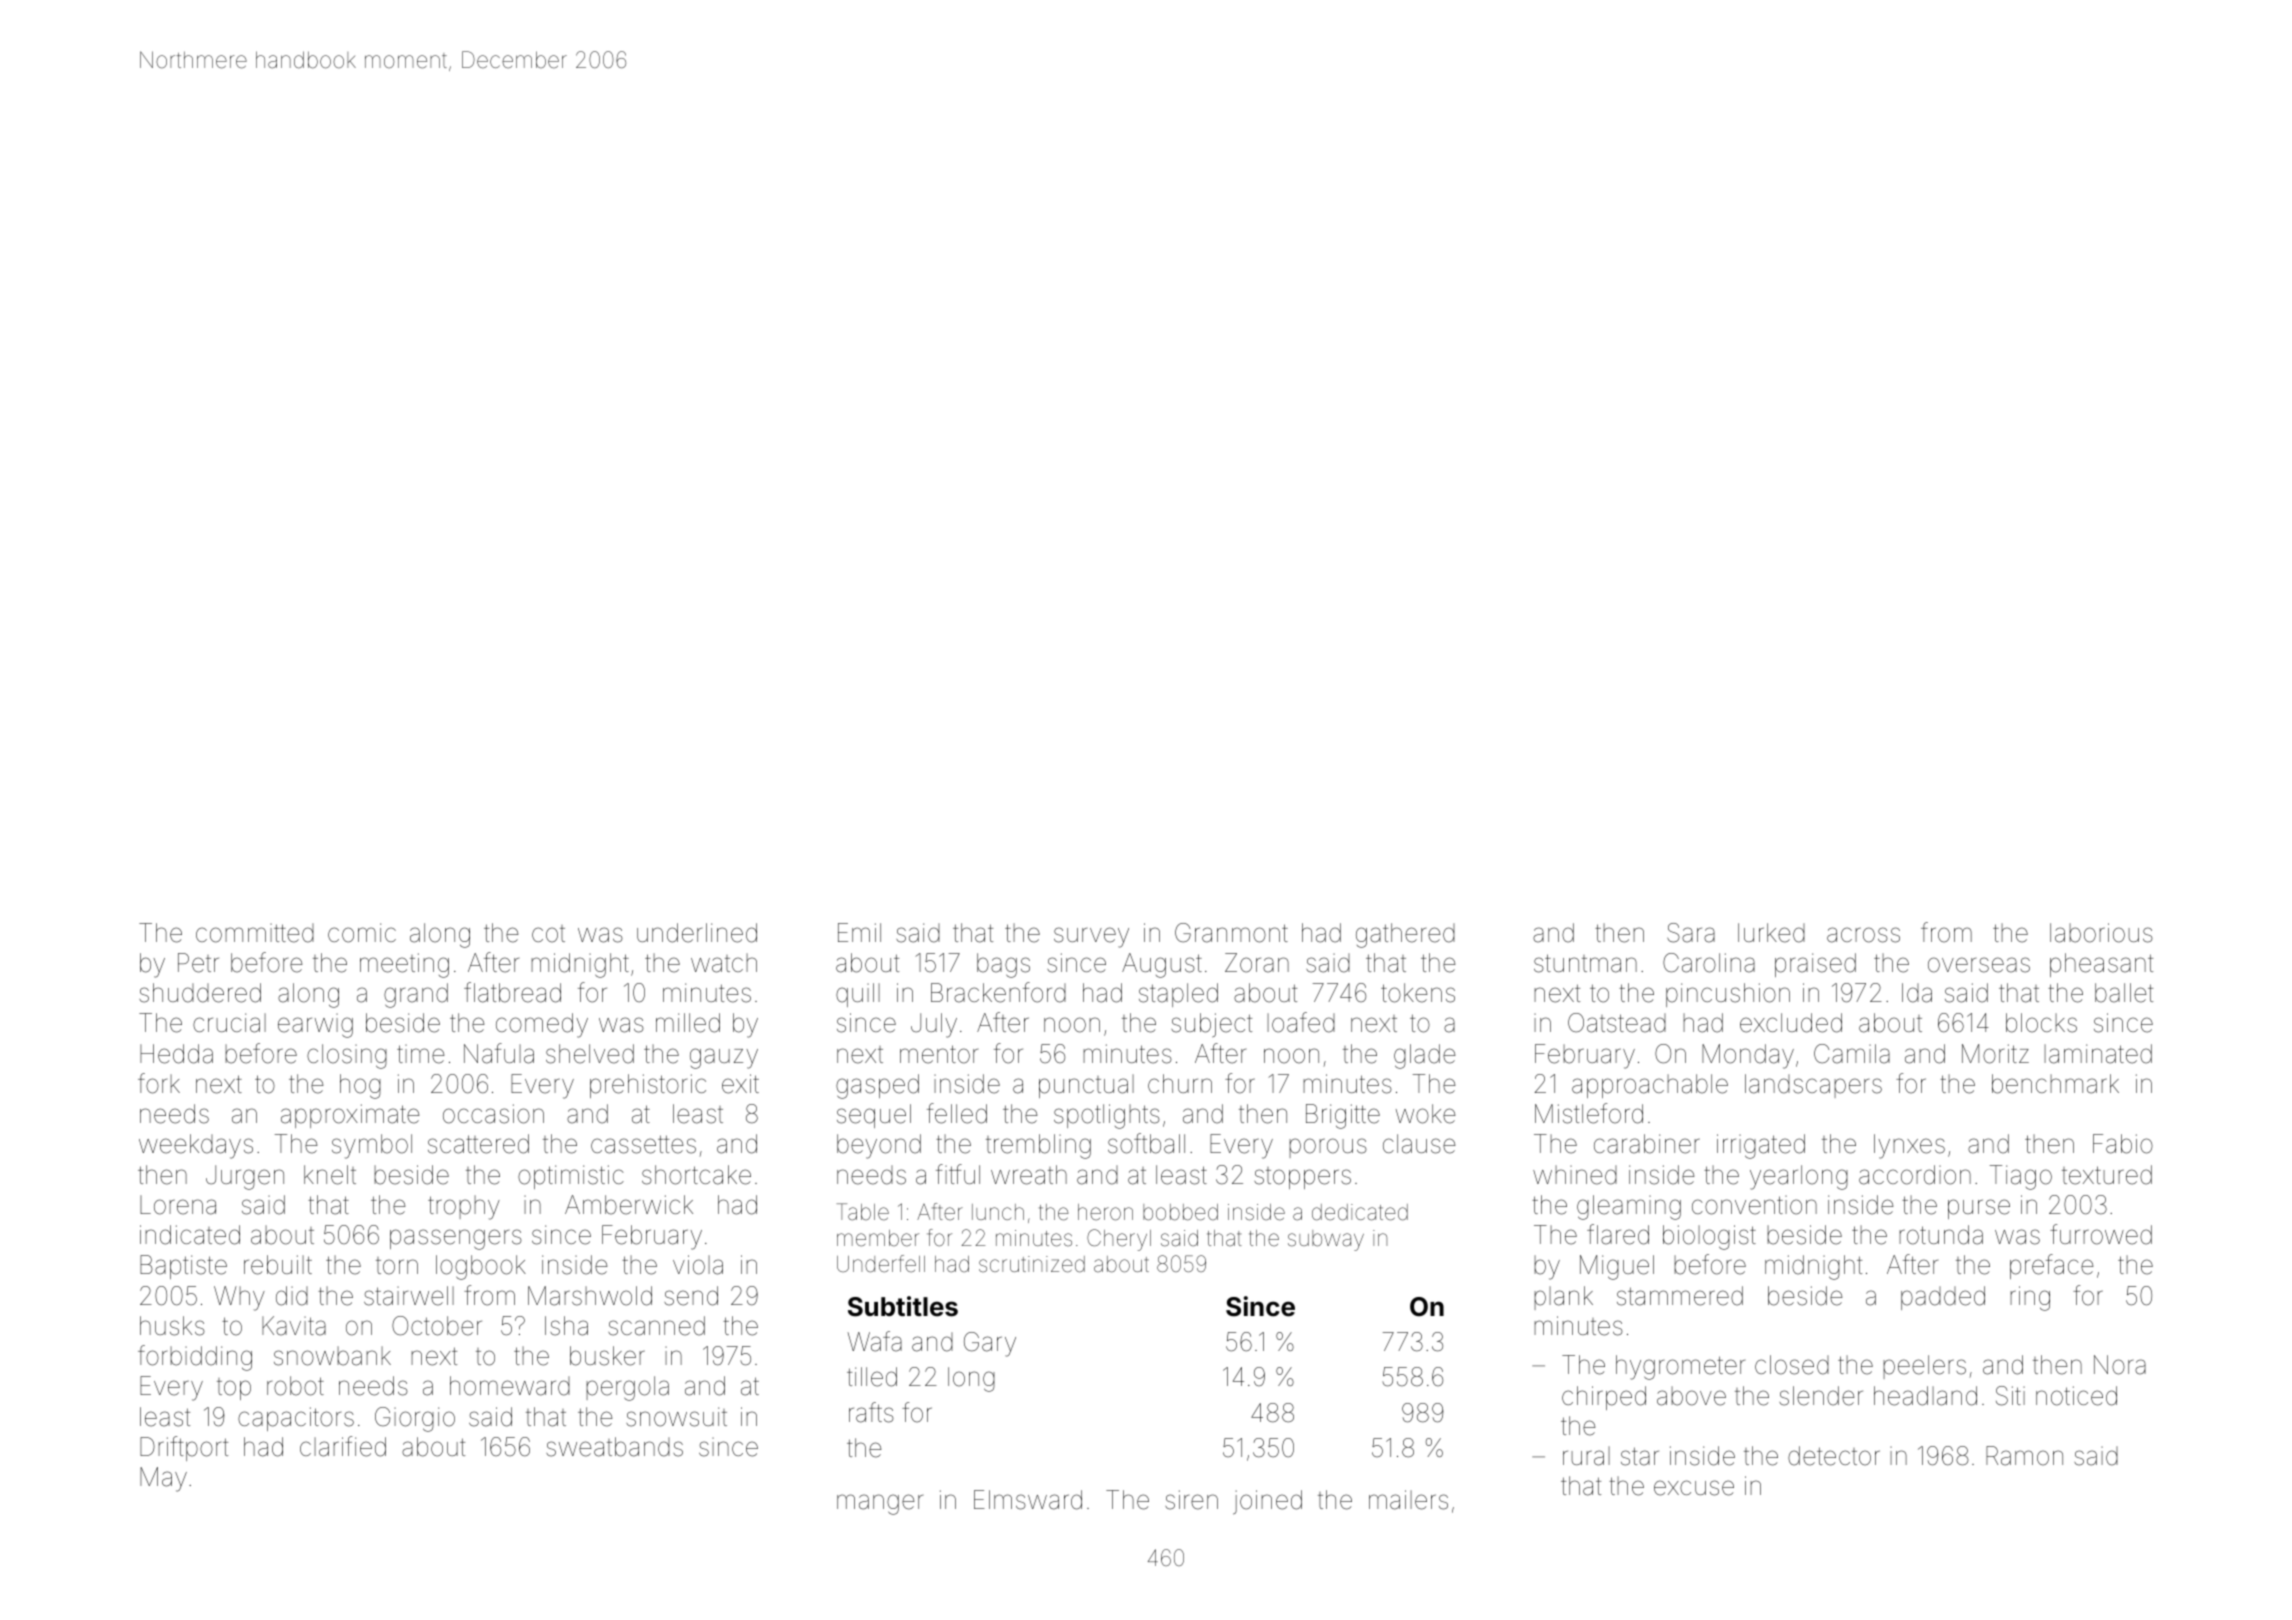 The width and height of the screenshot is (2292, 1620). What do you see at coordinates (481, 1267) in the screenshot?
I see `logbook` at bounding box center [481, 1267].
